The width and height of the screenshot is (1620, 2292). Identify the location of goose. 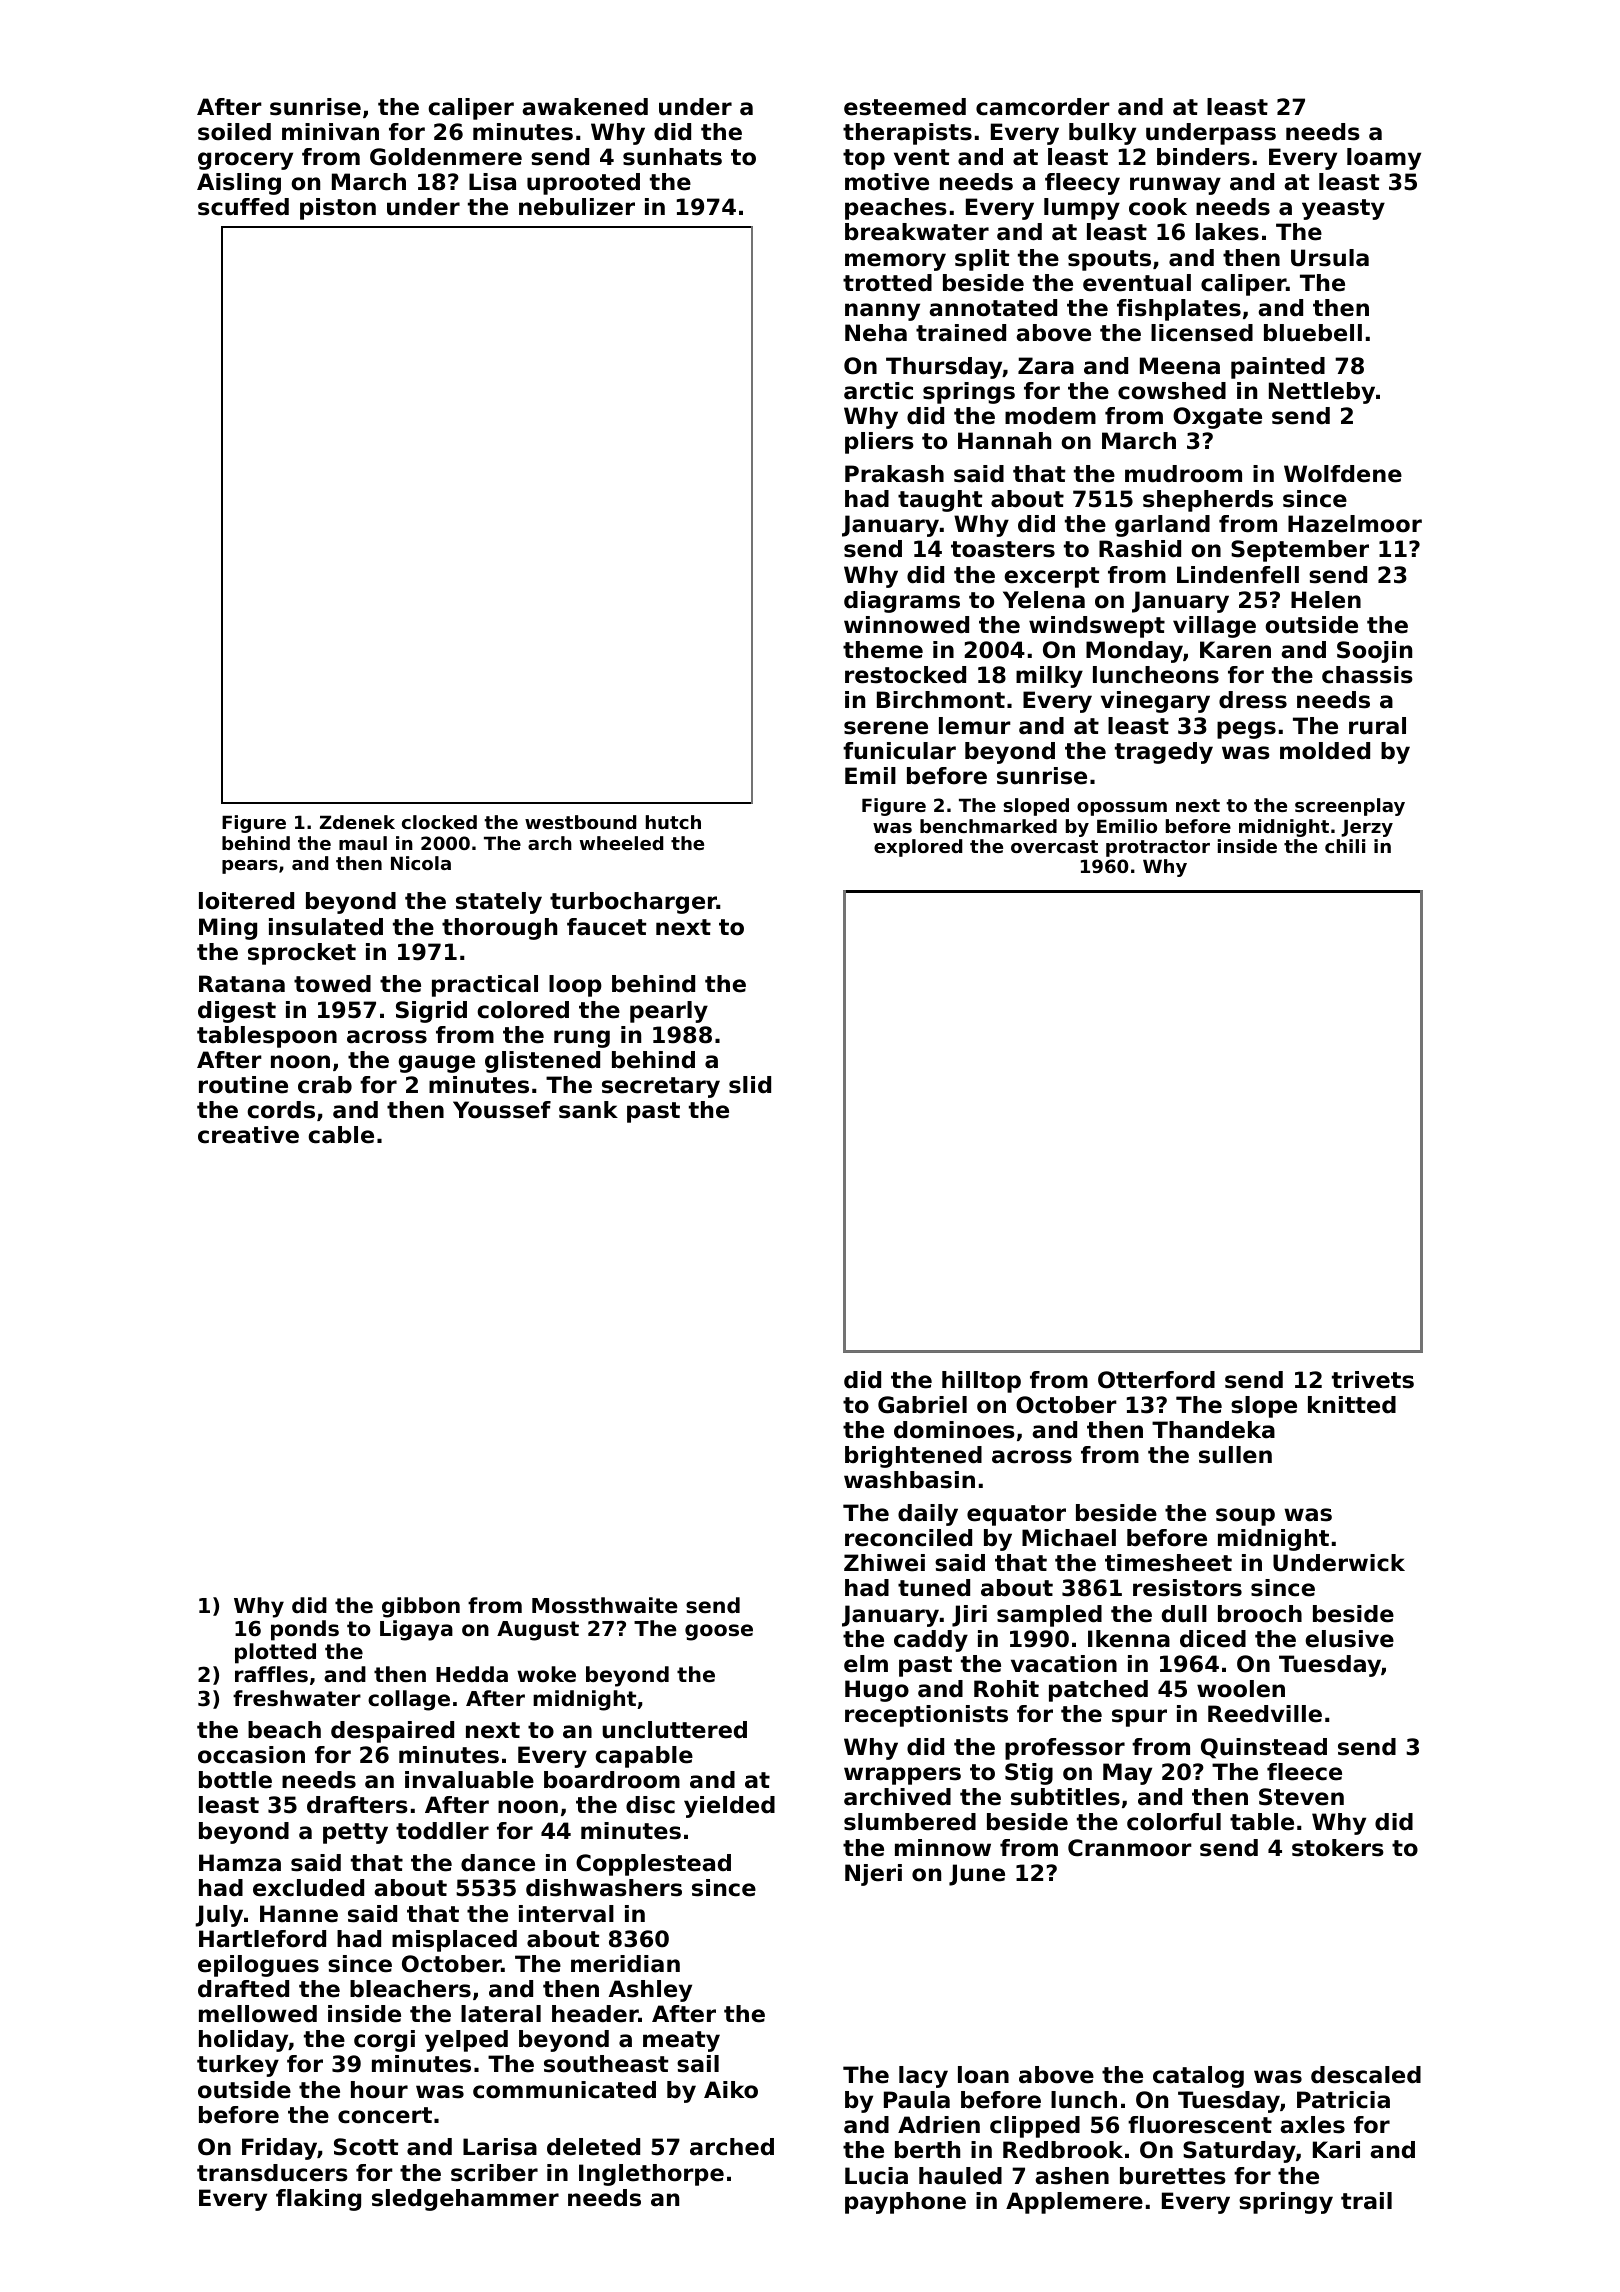
(719, 1632).
